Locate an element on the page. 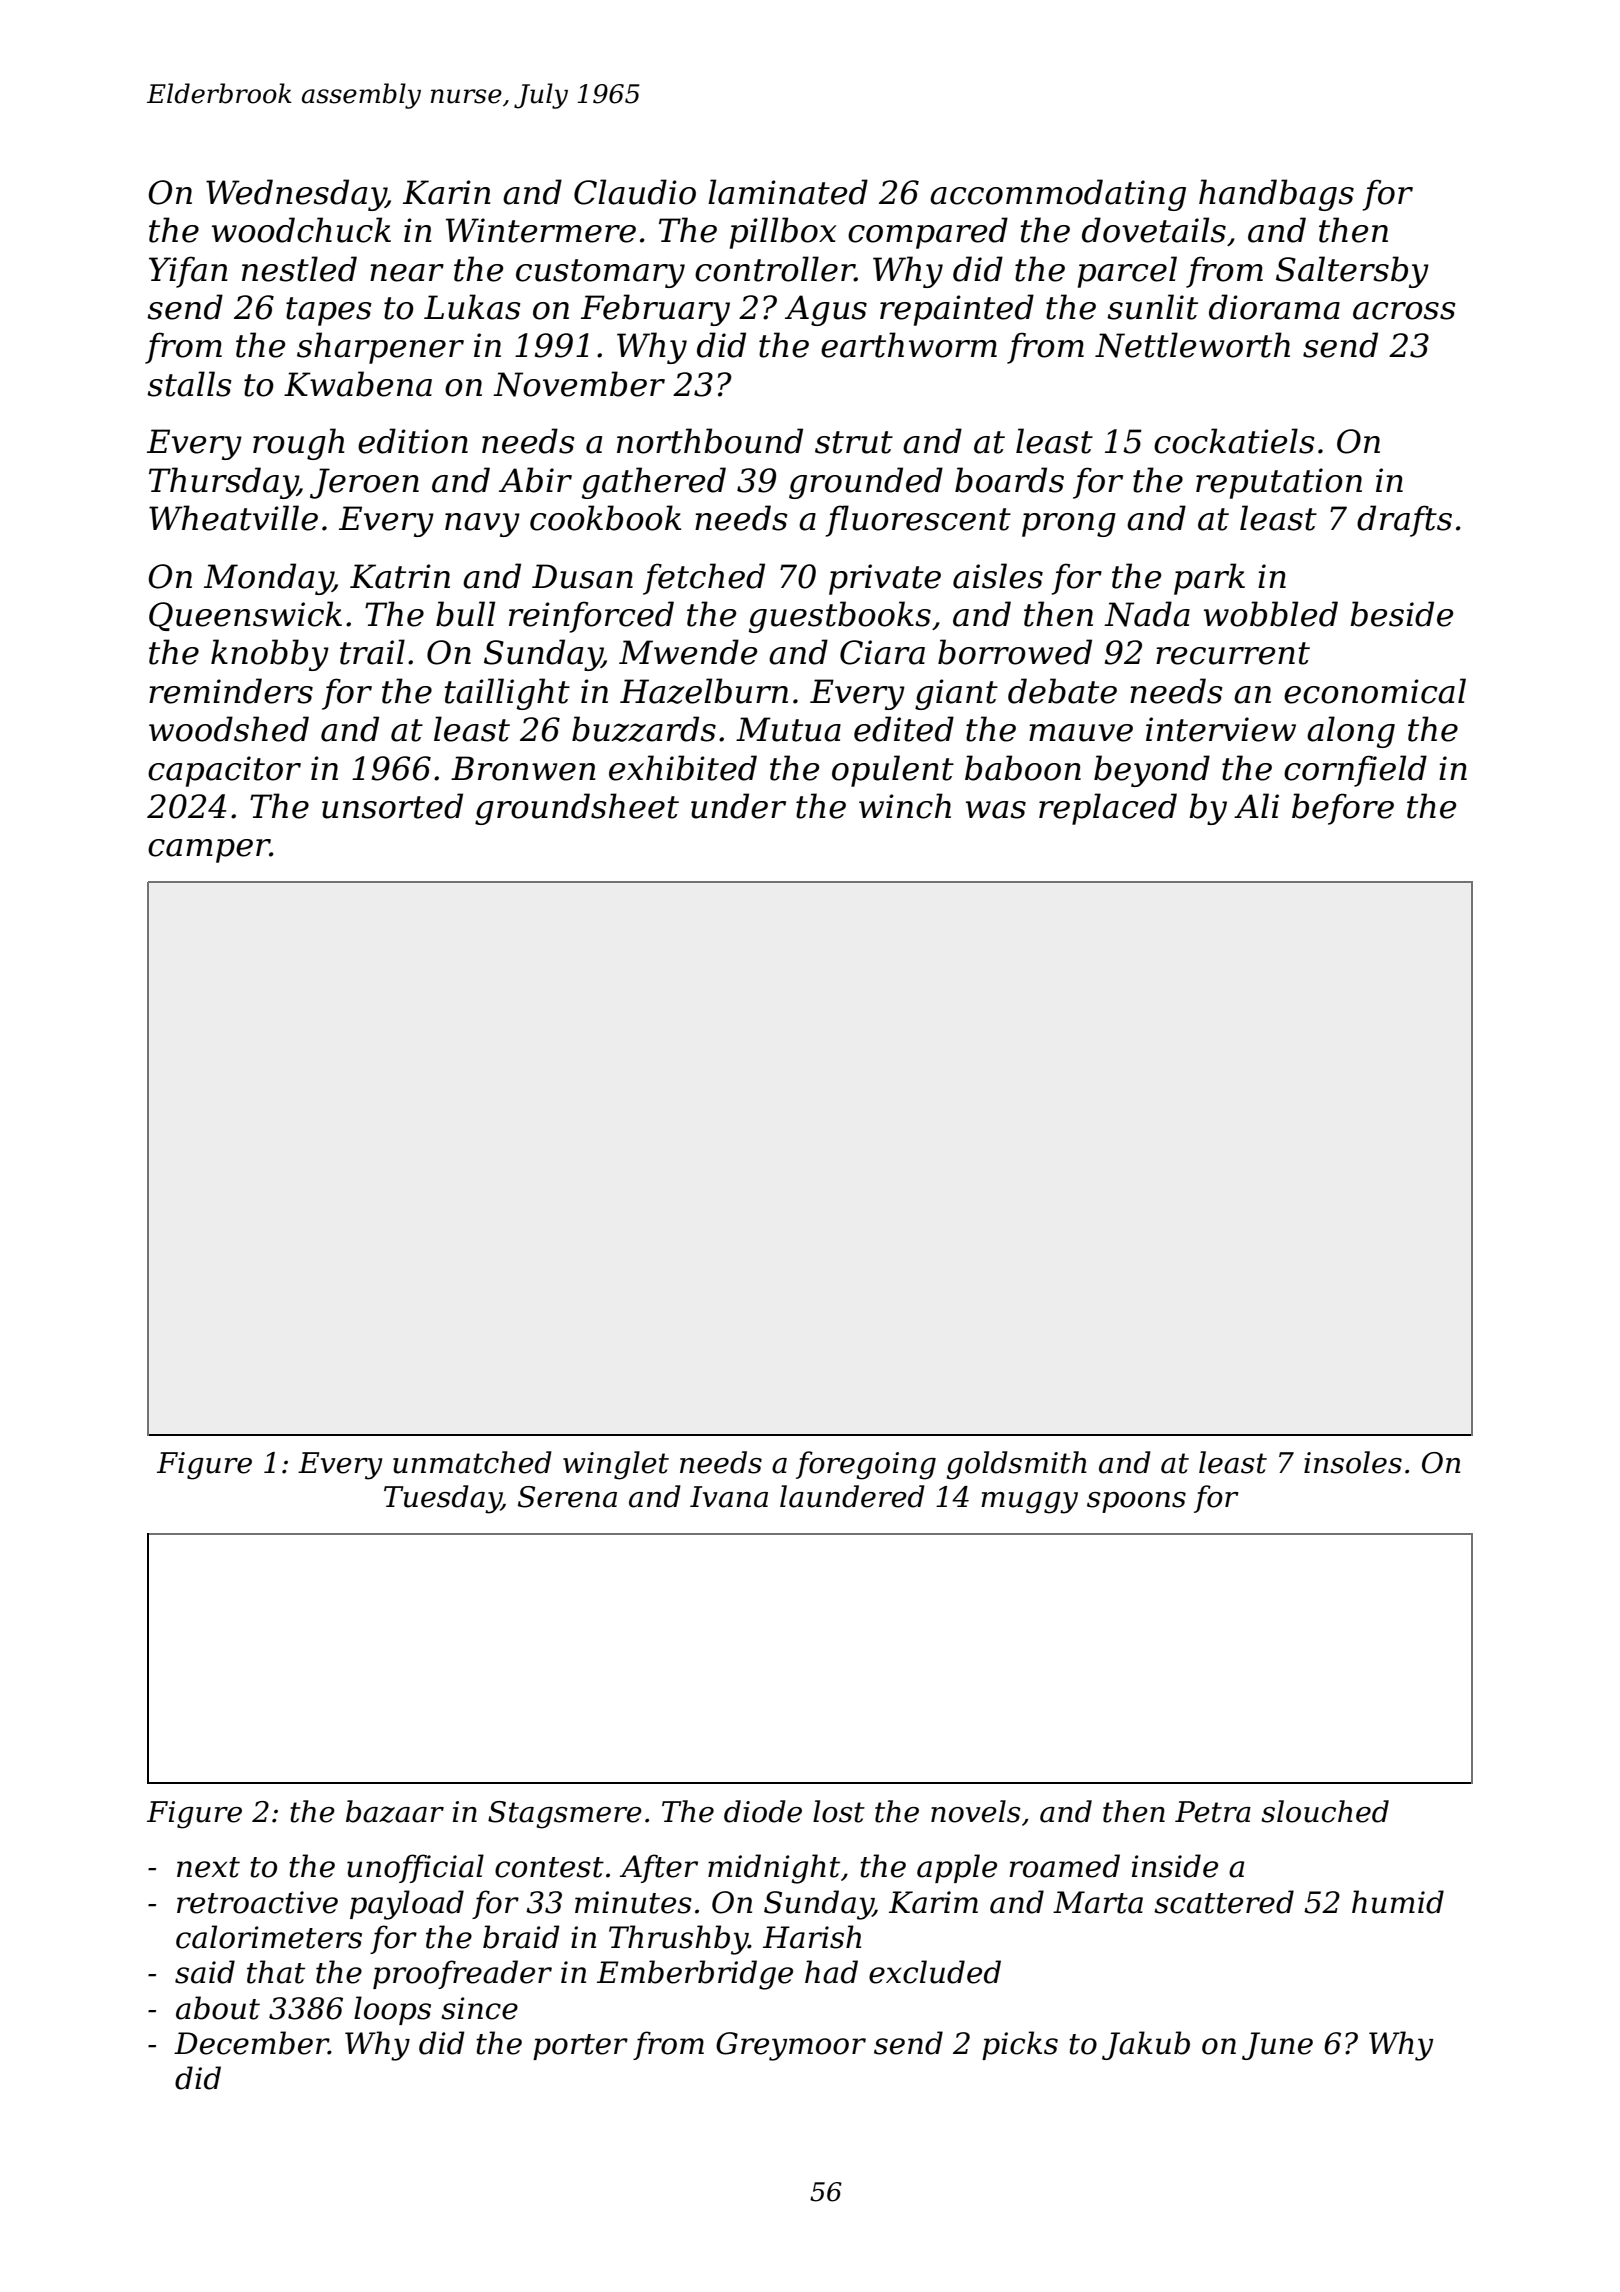 The width and height of the page is (1620, 2292). prong is located at coordinates (1069, 525).
